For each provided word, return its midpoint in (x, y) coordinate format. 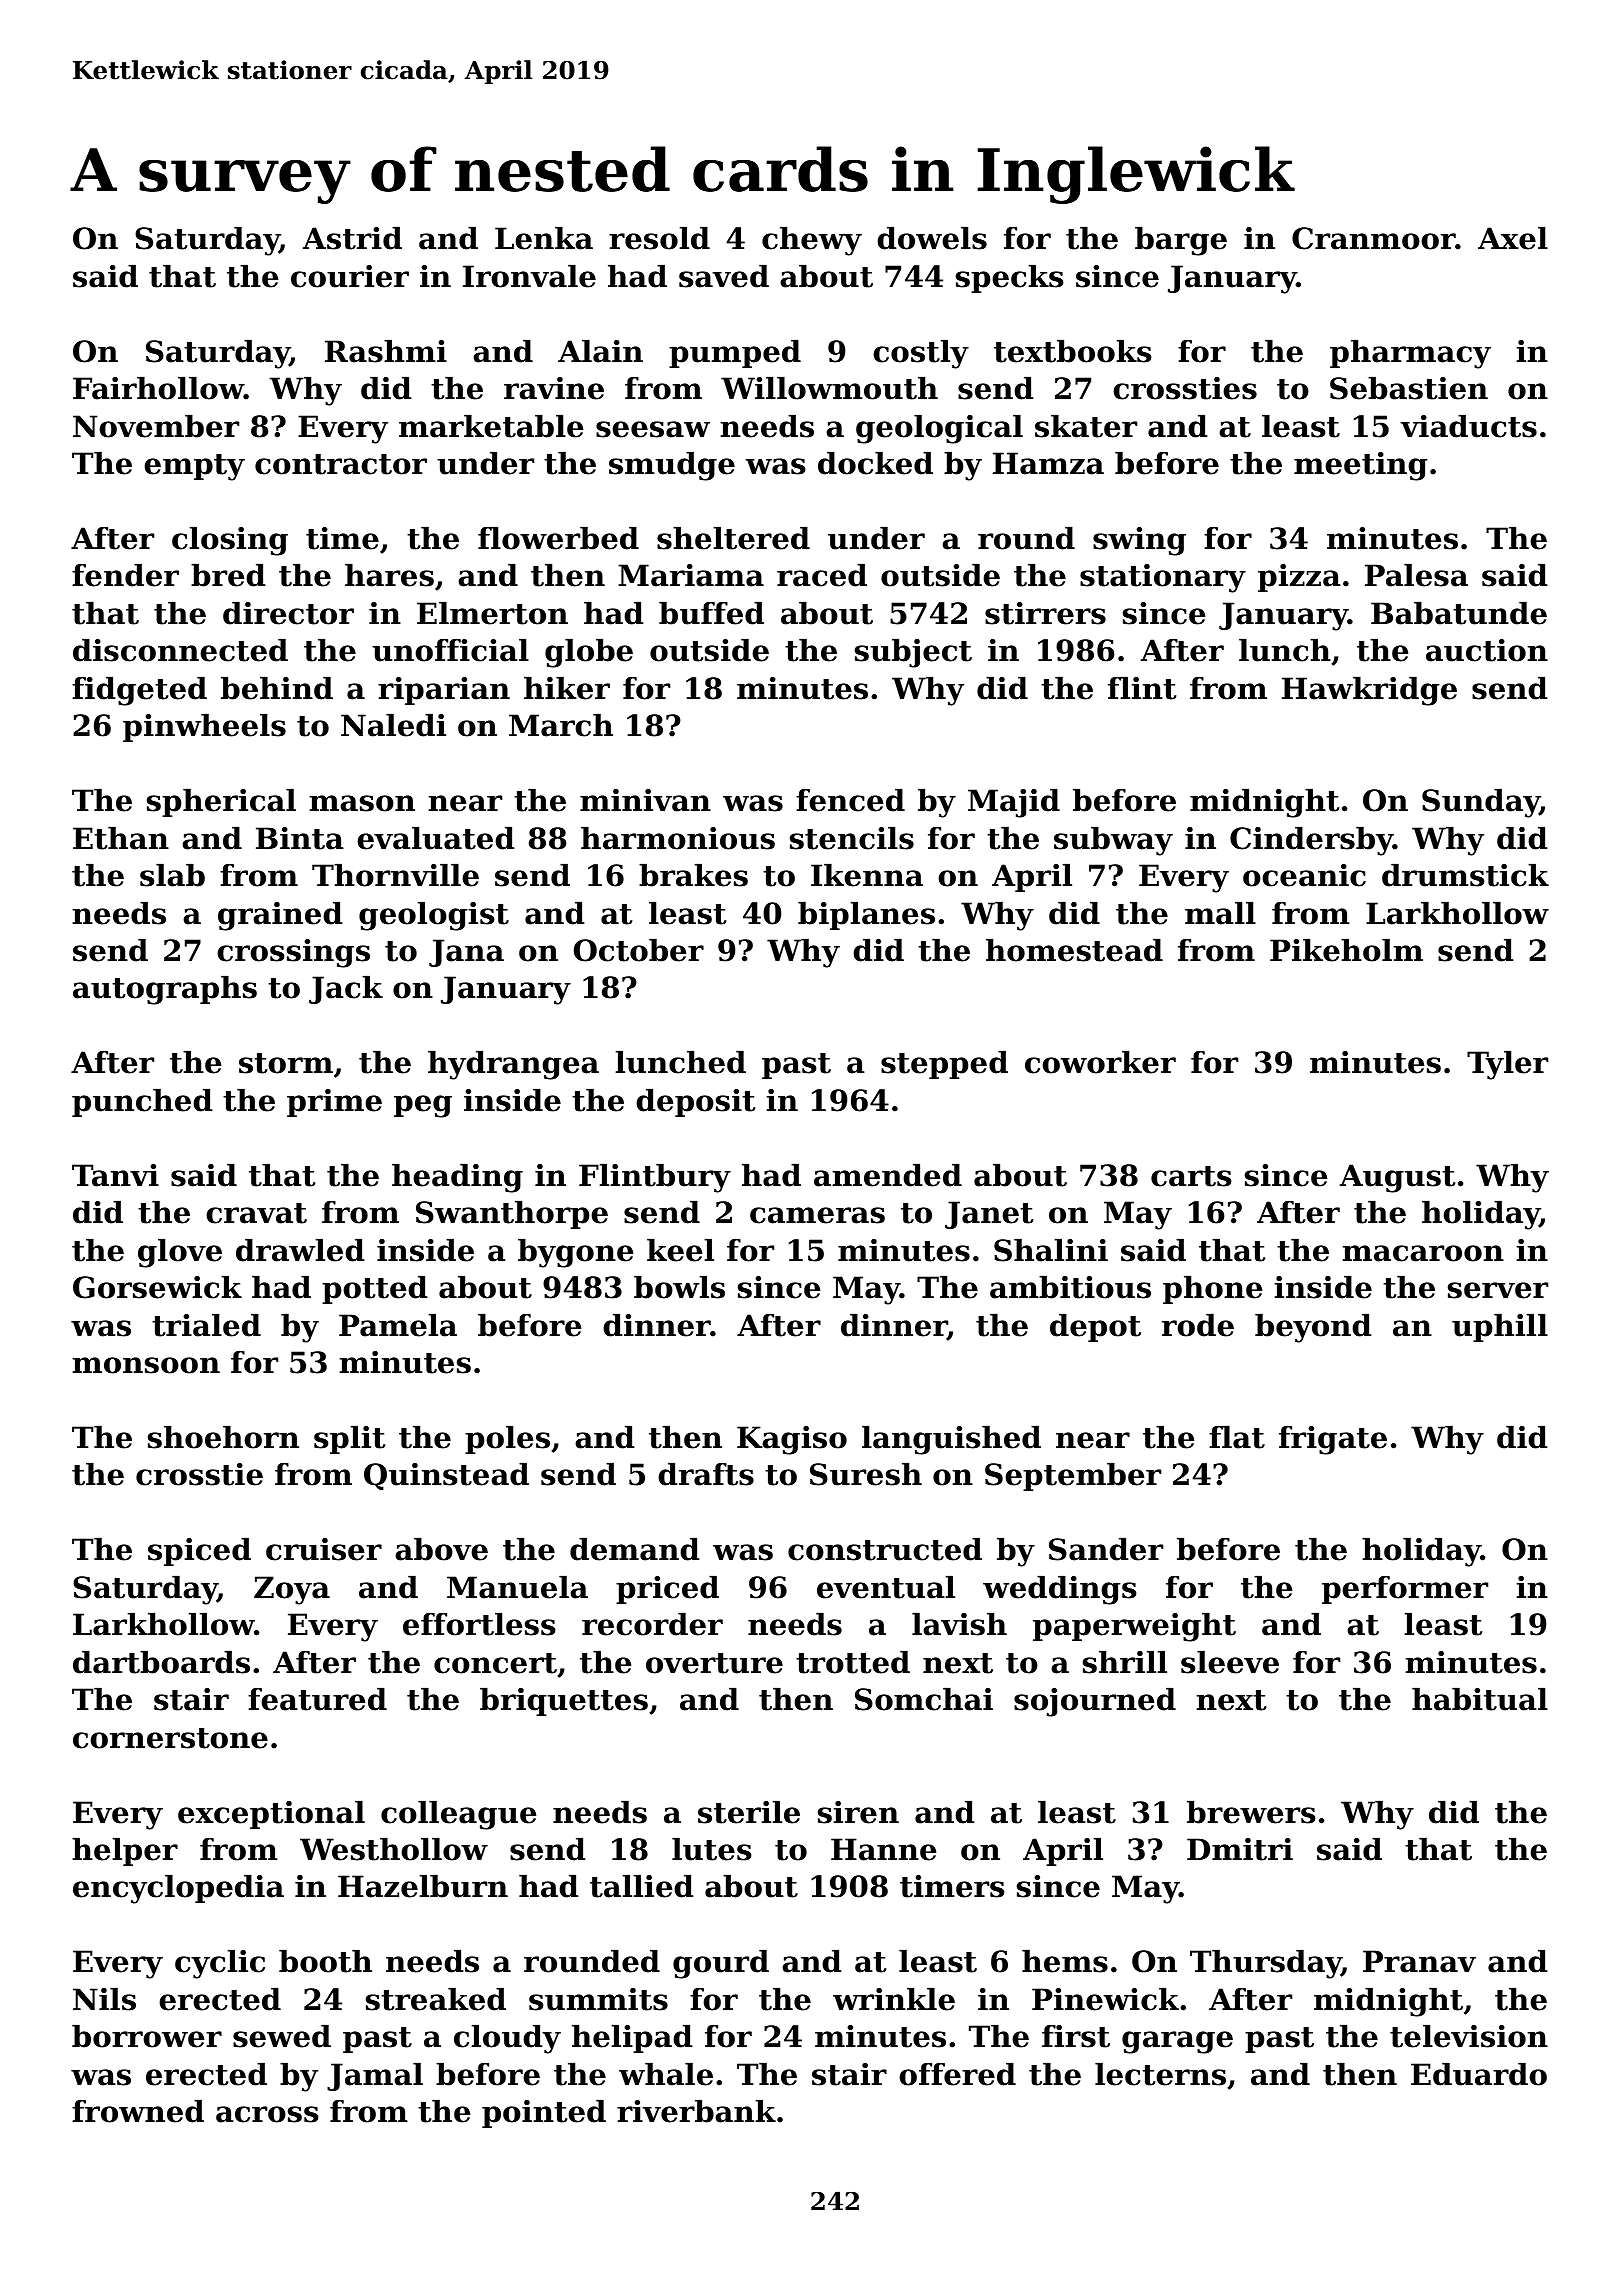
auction (1487, 650)
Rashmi (386, 351)
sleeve (1230, 1662)
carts (1191, 1176)
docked (875, 463)
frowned (138, 2111)
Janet (989, 1215)
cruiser (324, 1549)
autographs (165, 990)
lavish (959, 1624)
